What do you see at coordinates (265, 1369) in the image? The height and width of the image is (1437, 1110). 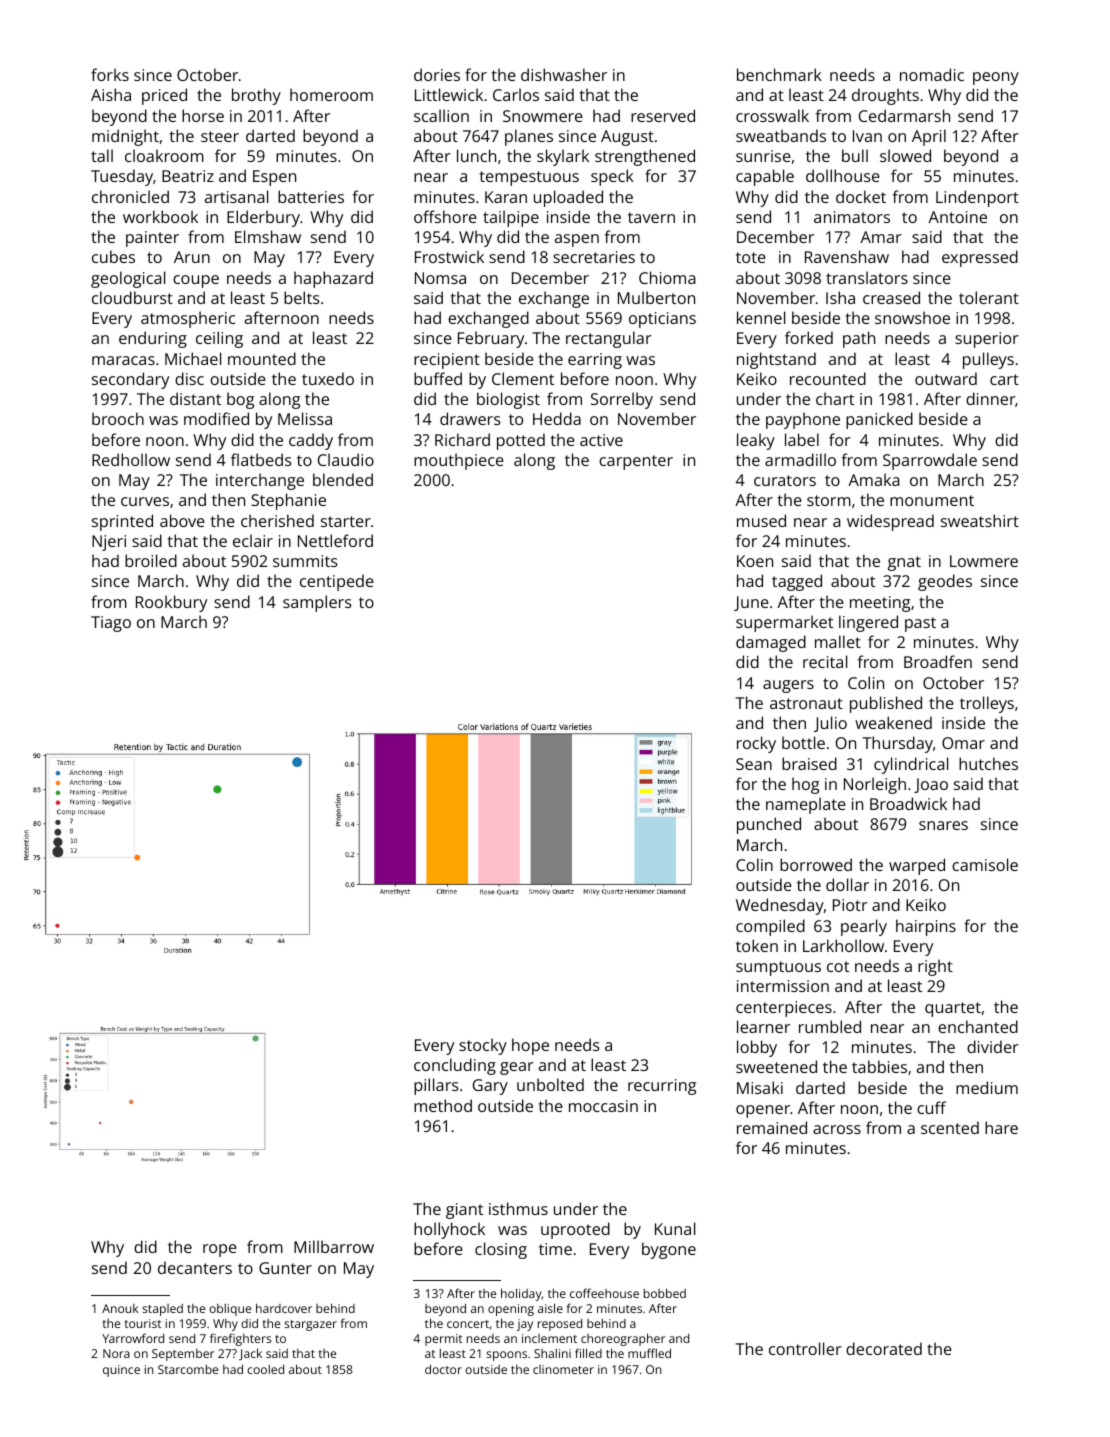 I see `cooled` at bounding box center [265, 1369].
